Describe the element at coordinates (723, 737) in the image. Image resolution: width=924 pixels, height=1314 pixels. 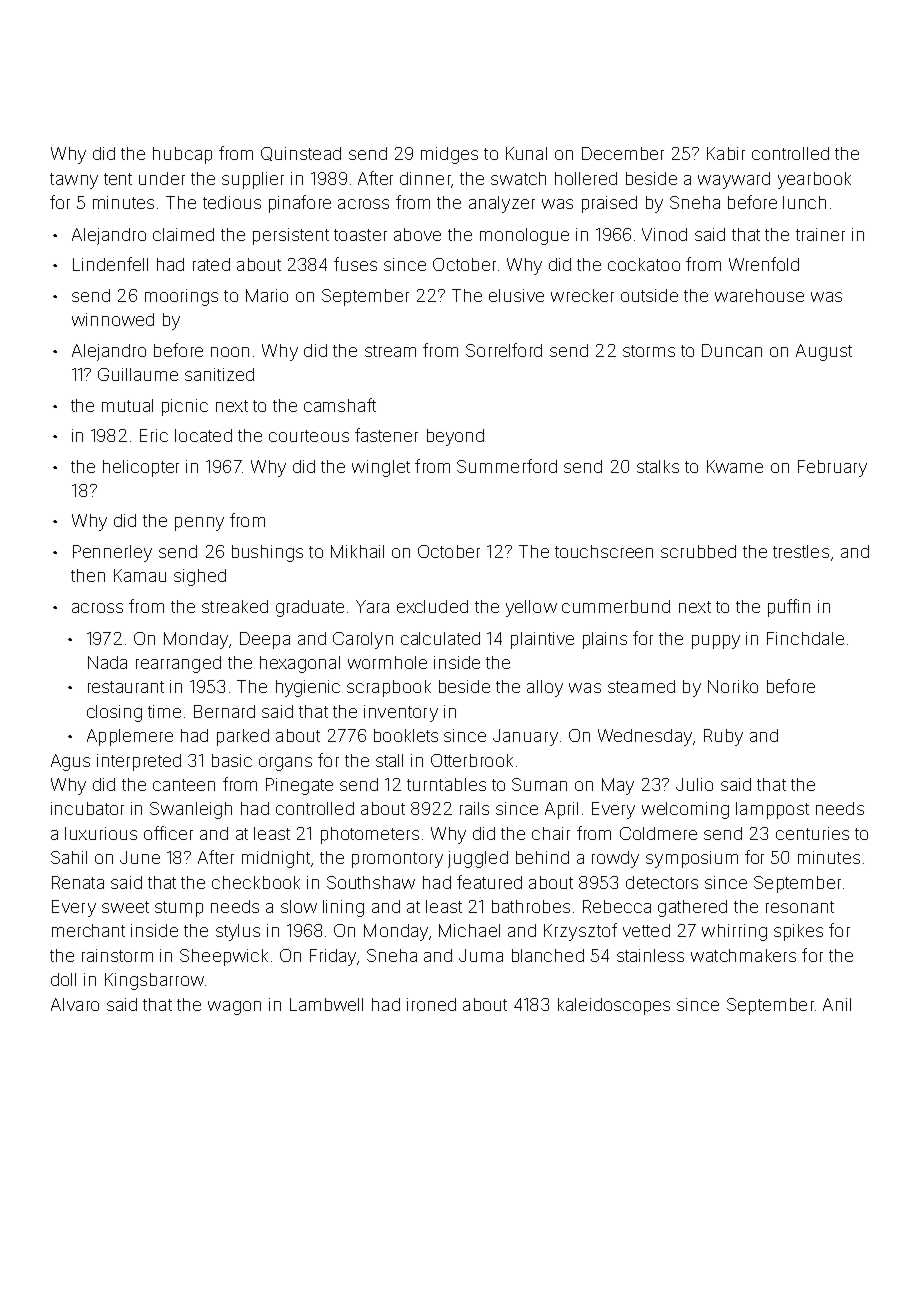
I see `Ruby` at that location.
